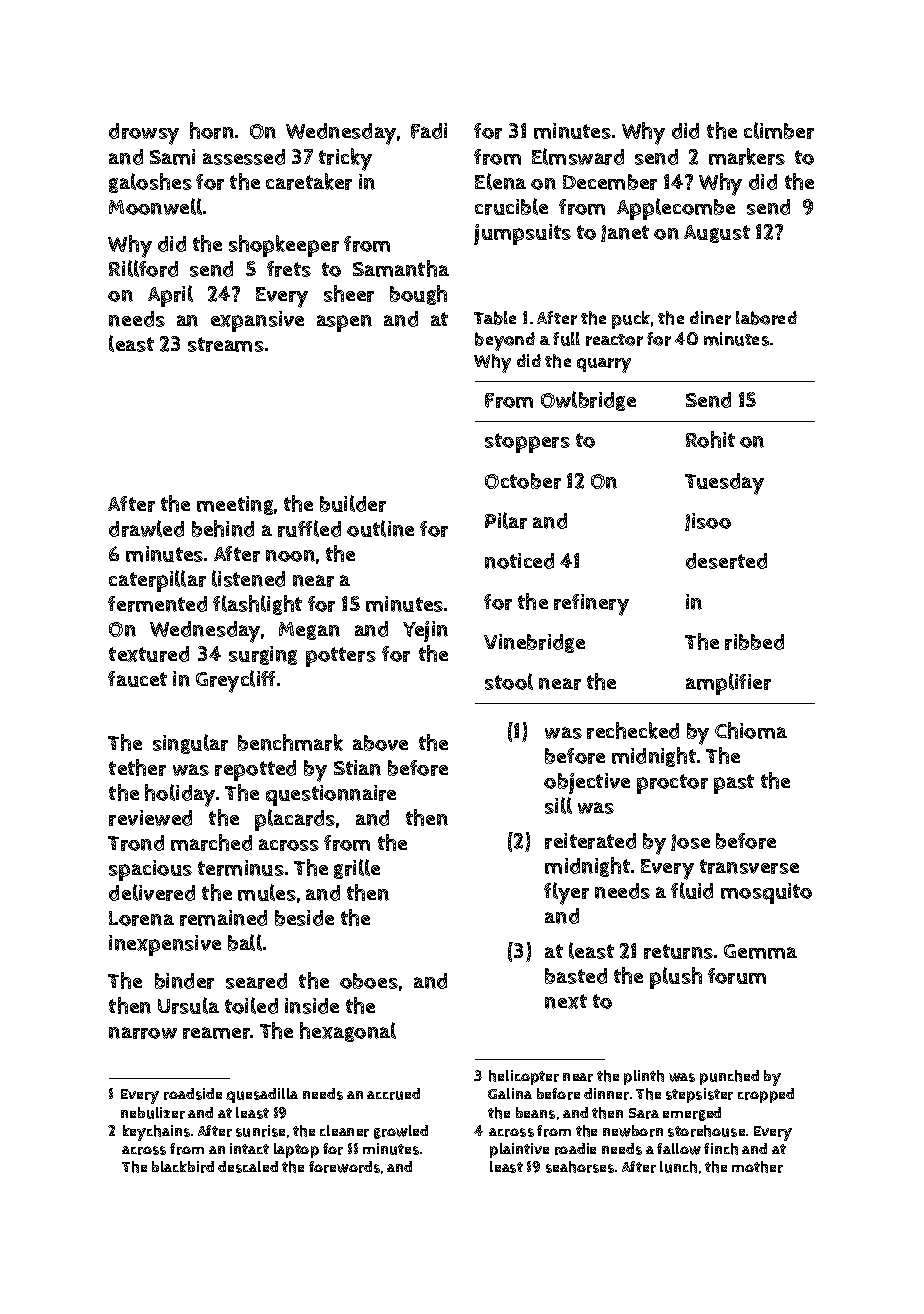 The image size is (924, 1314). What do you see at coordinates (522, 234) in the screenshot?
I see `jumpsuits` at bounding box center [522, 234].
